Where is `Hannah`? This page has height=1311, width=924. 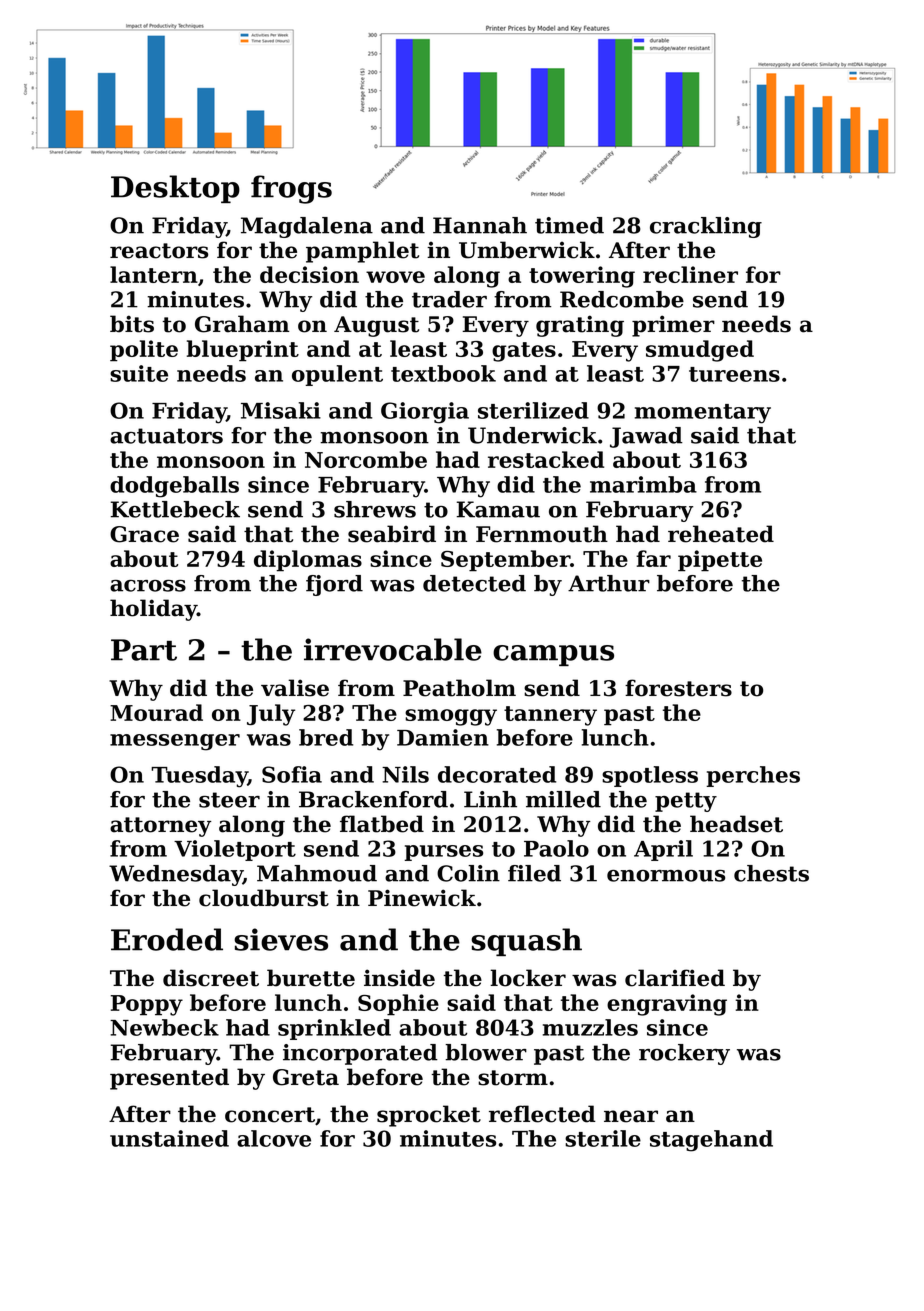
Hannah is located at coordinates (480, 225).
